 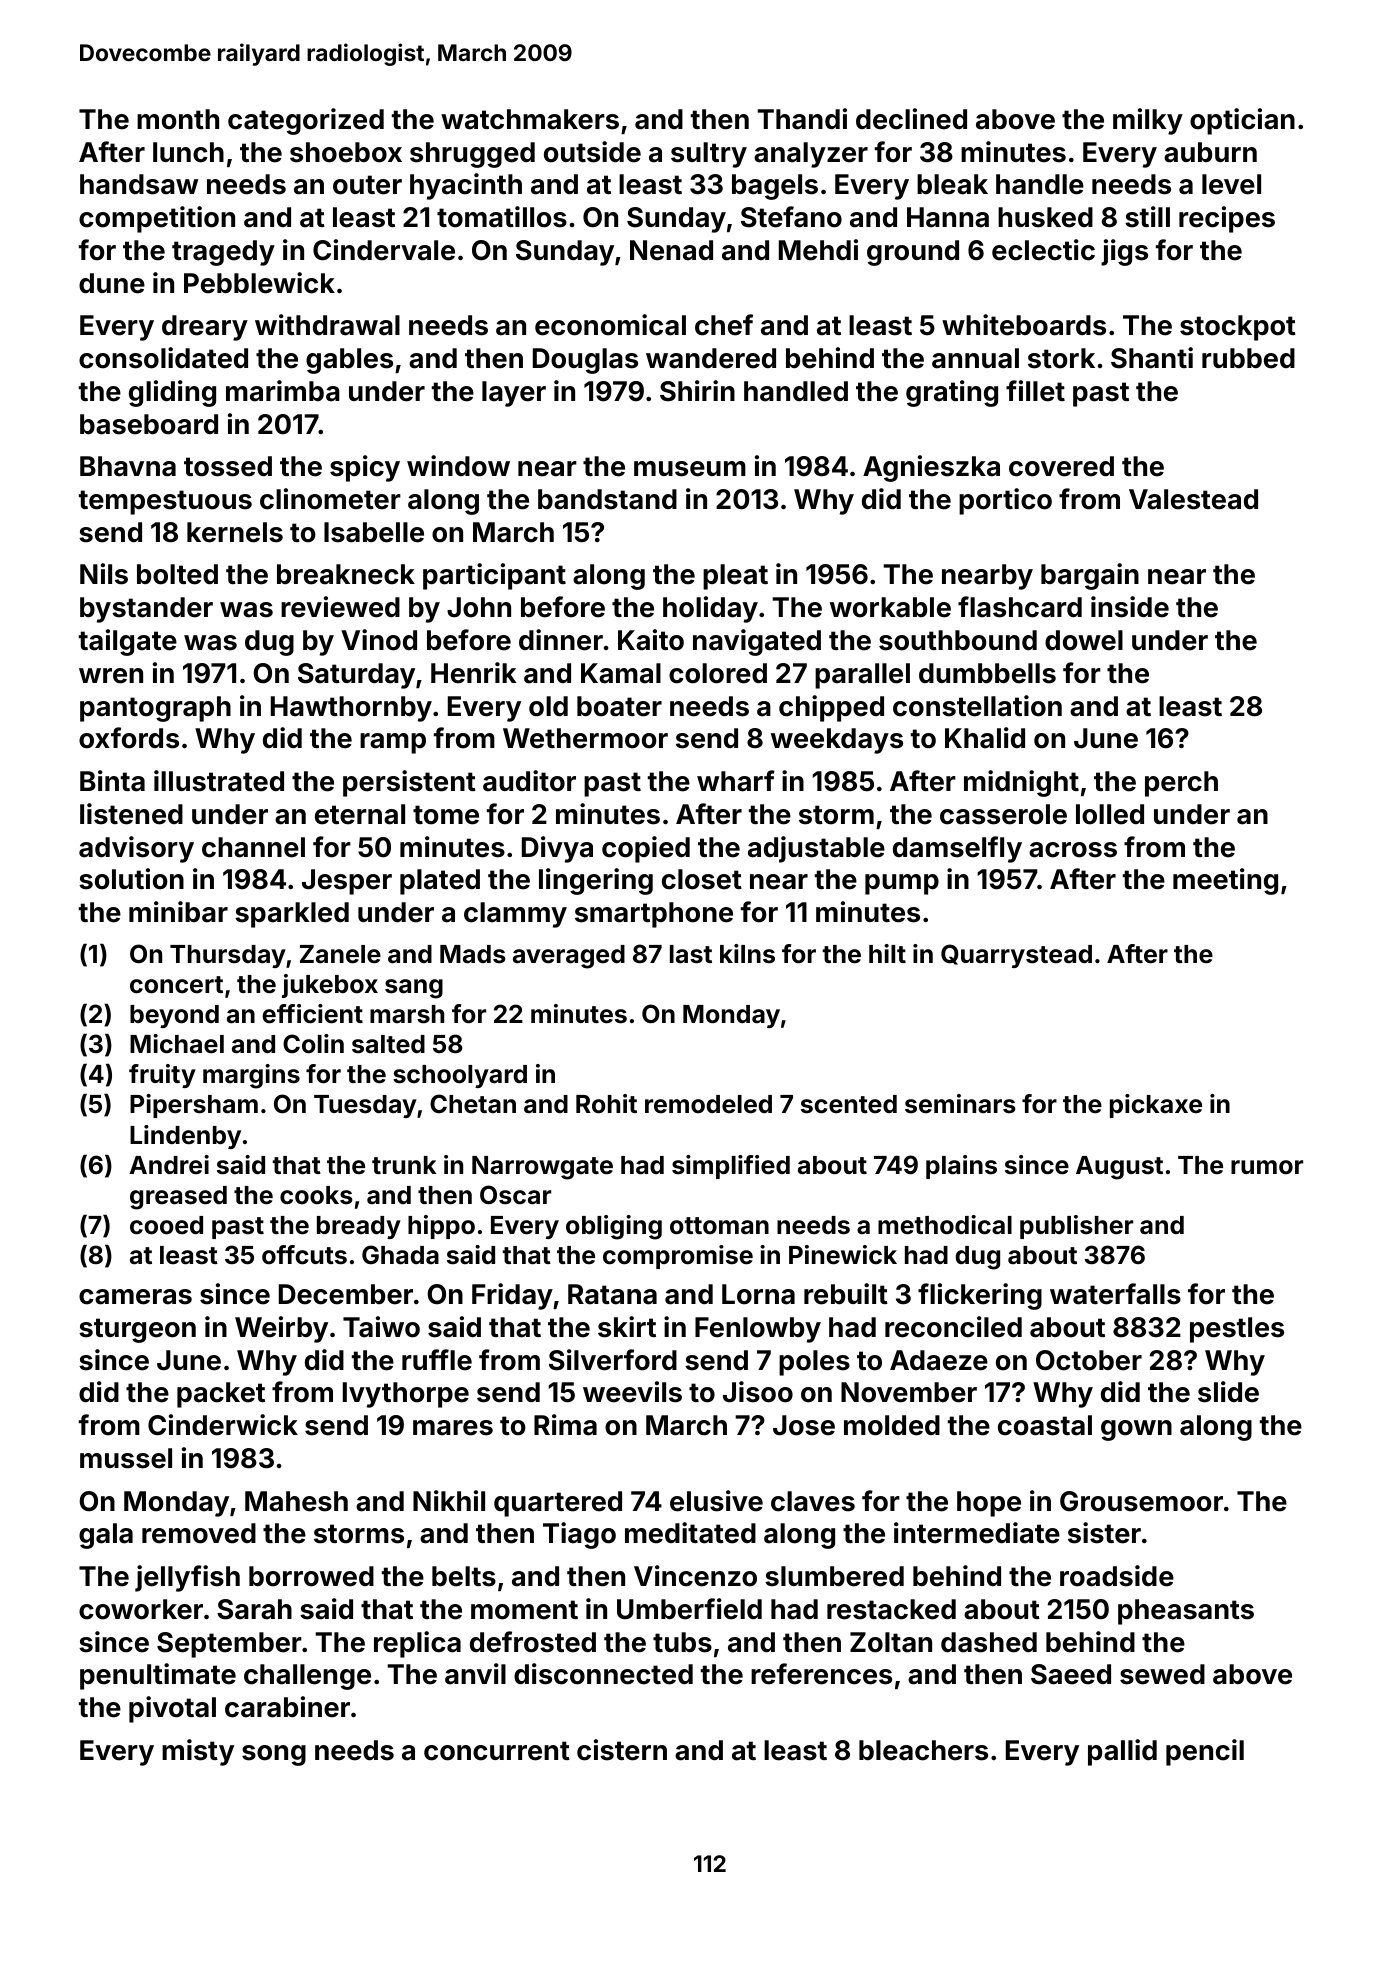 I want to click on perch, so click(x=1181, y=784).
